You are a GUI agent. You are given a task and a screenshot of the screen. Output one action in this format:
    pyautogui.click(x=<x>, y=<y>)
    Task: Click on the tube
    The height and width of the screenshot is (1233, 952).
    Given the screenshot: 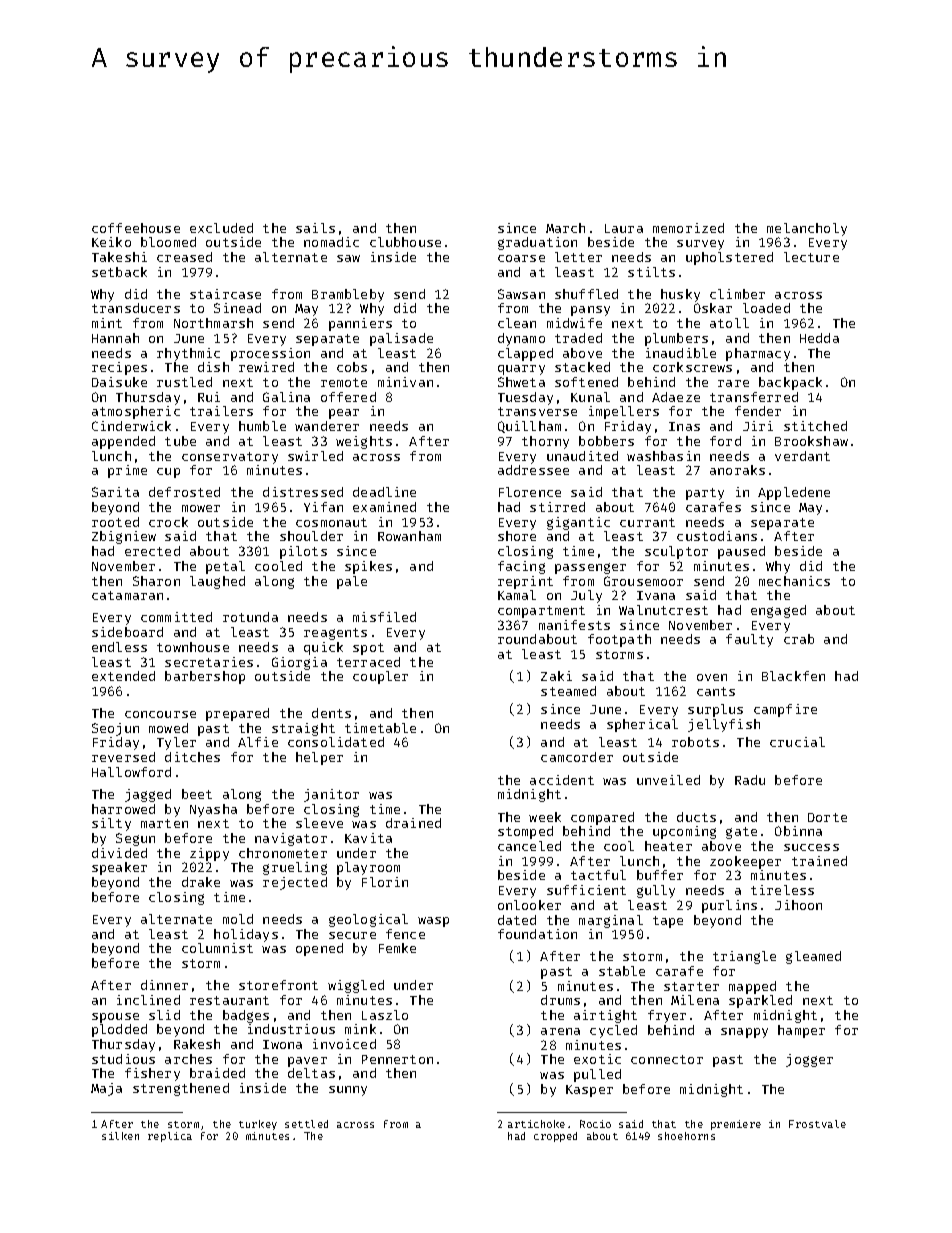 What is the action you would take?
    pyautogui.click(x=180, y=441)
